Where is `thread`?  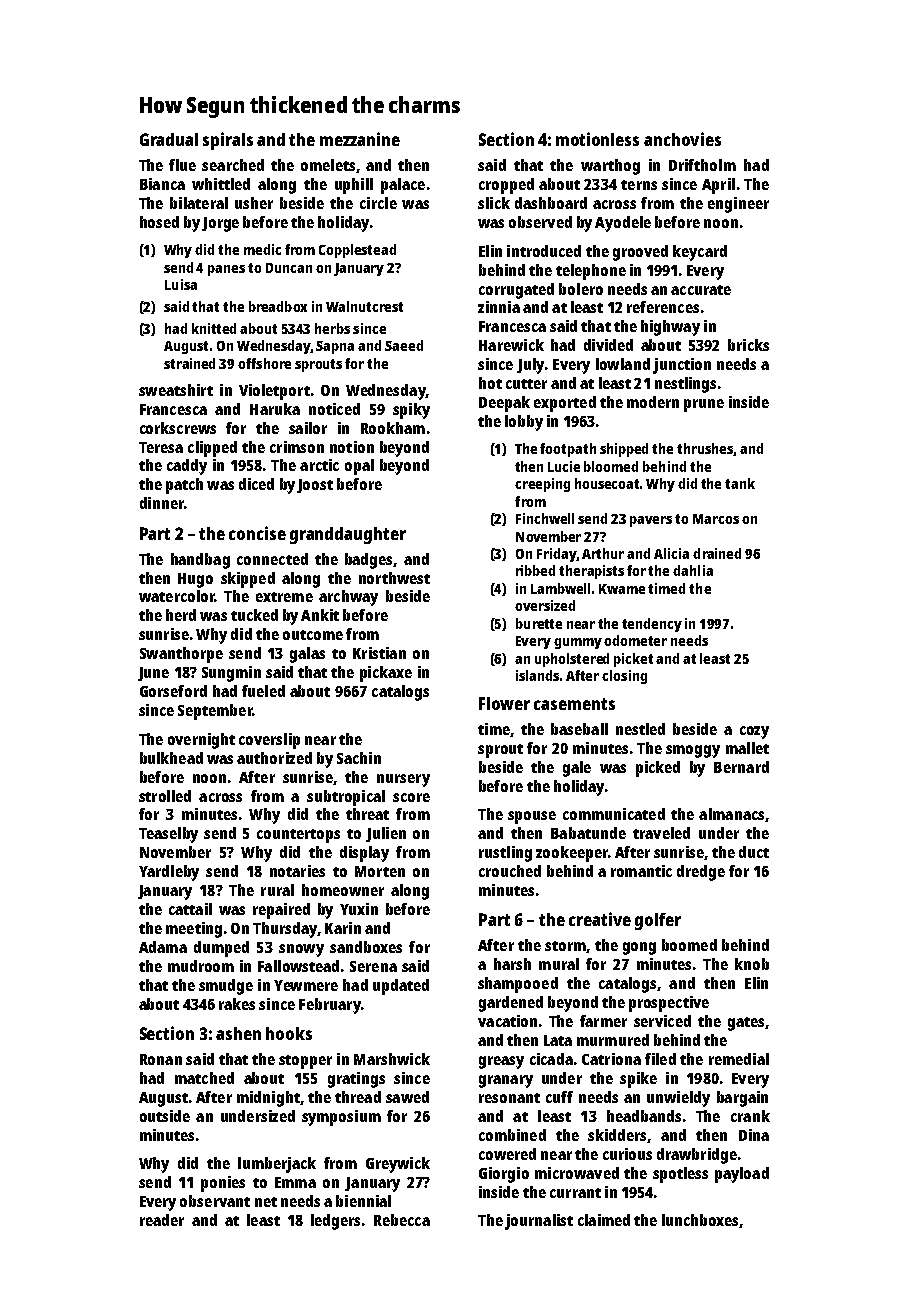 thread is located at coordinates (358, 1097).
